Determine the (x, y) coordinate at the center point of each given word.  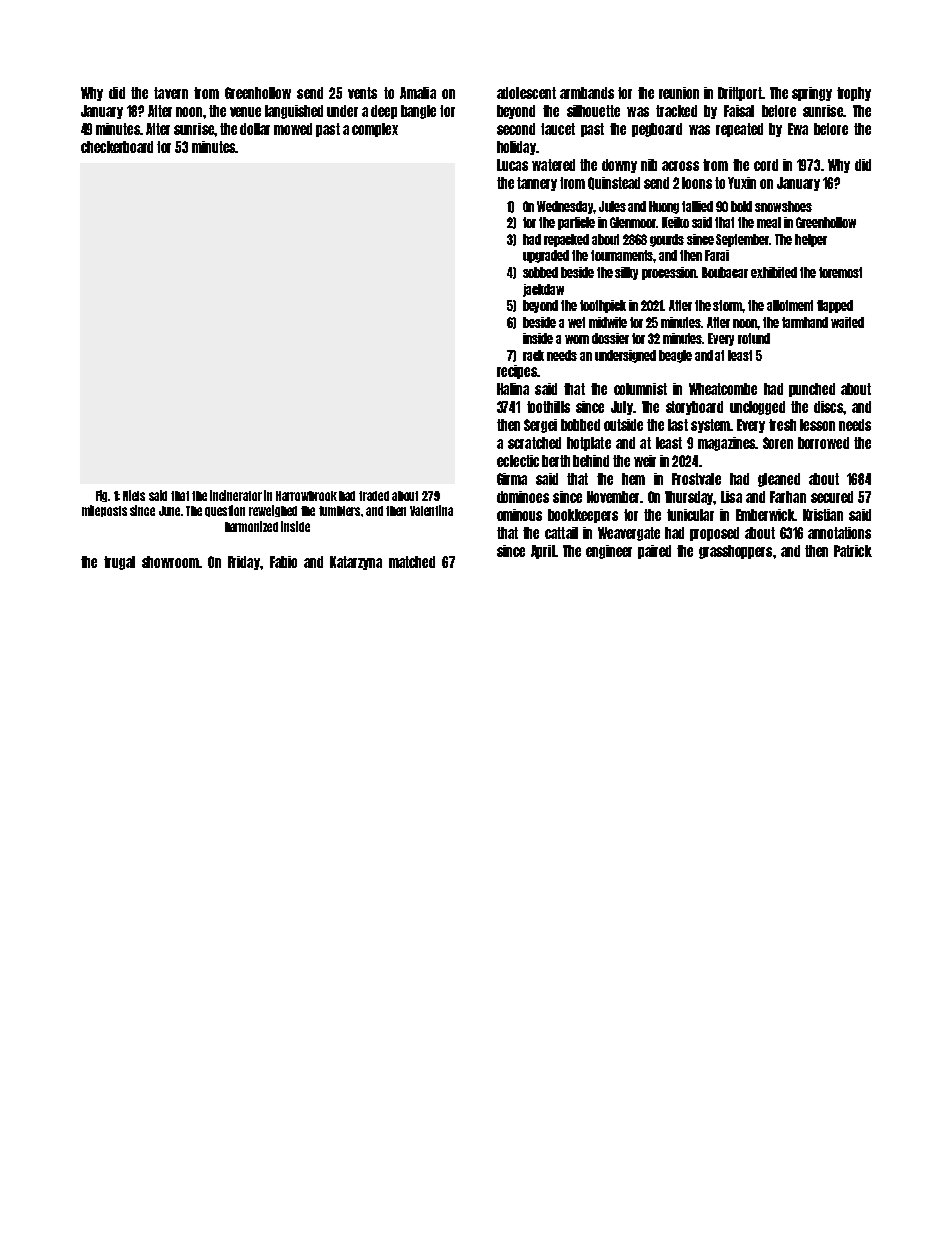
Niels (134, 495)
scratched (534, 443)
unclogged (757, 408)
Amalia (418, 93)
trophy (854, 94)
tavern (171, 93)
